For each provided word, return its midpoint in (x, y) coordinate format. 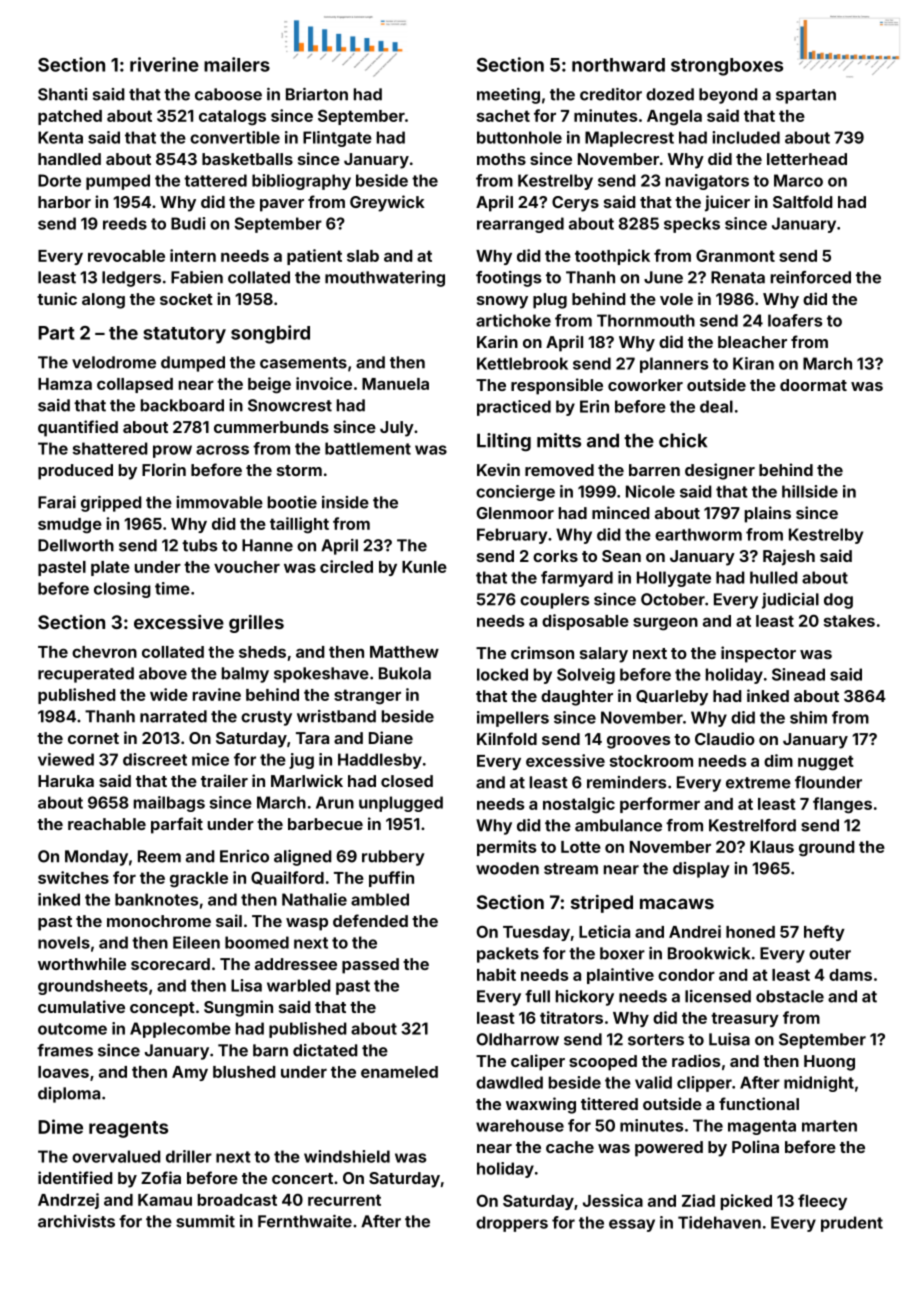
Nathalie (314, 899)
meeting (508, 96)
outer (830, 954)
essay (632, 1225)
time (172, 588)
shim (808, 717)
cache (570, 1147)
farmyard (577, 579)
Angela (674, 118)
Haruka (66, 781)
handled (69, 159)
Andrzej (68, 1201)
